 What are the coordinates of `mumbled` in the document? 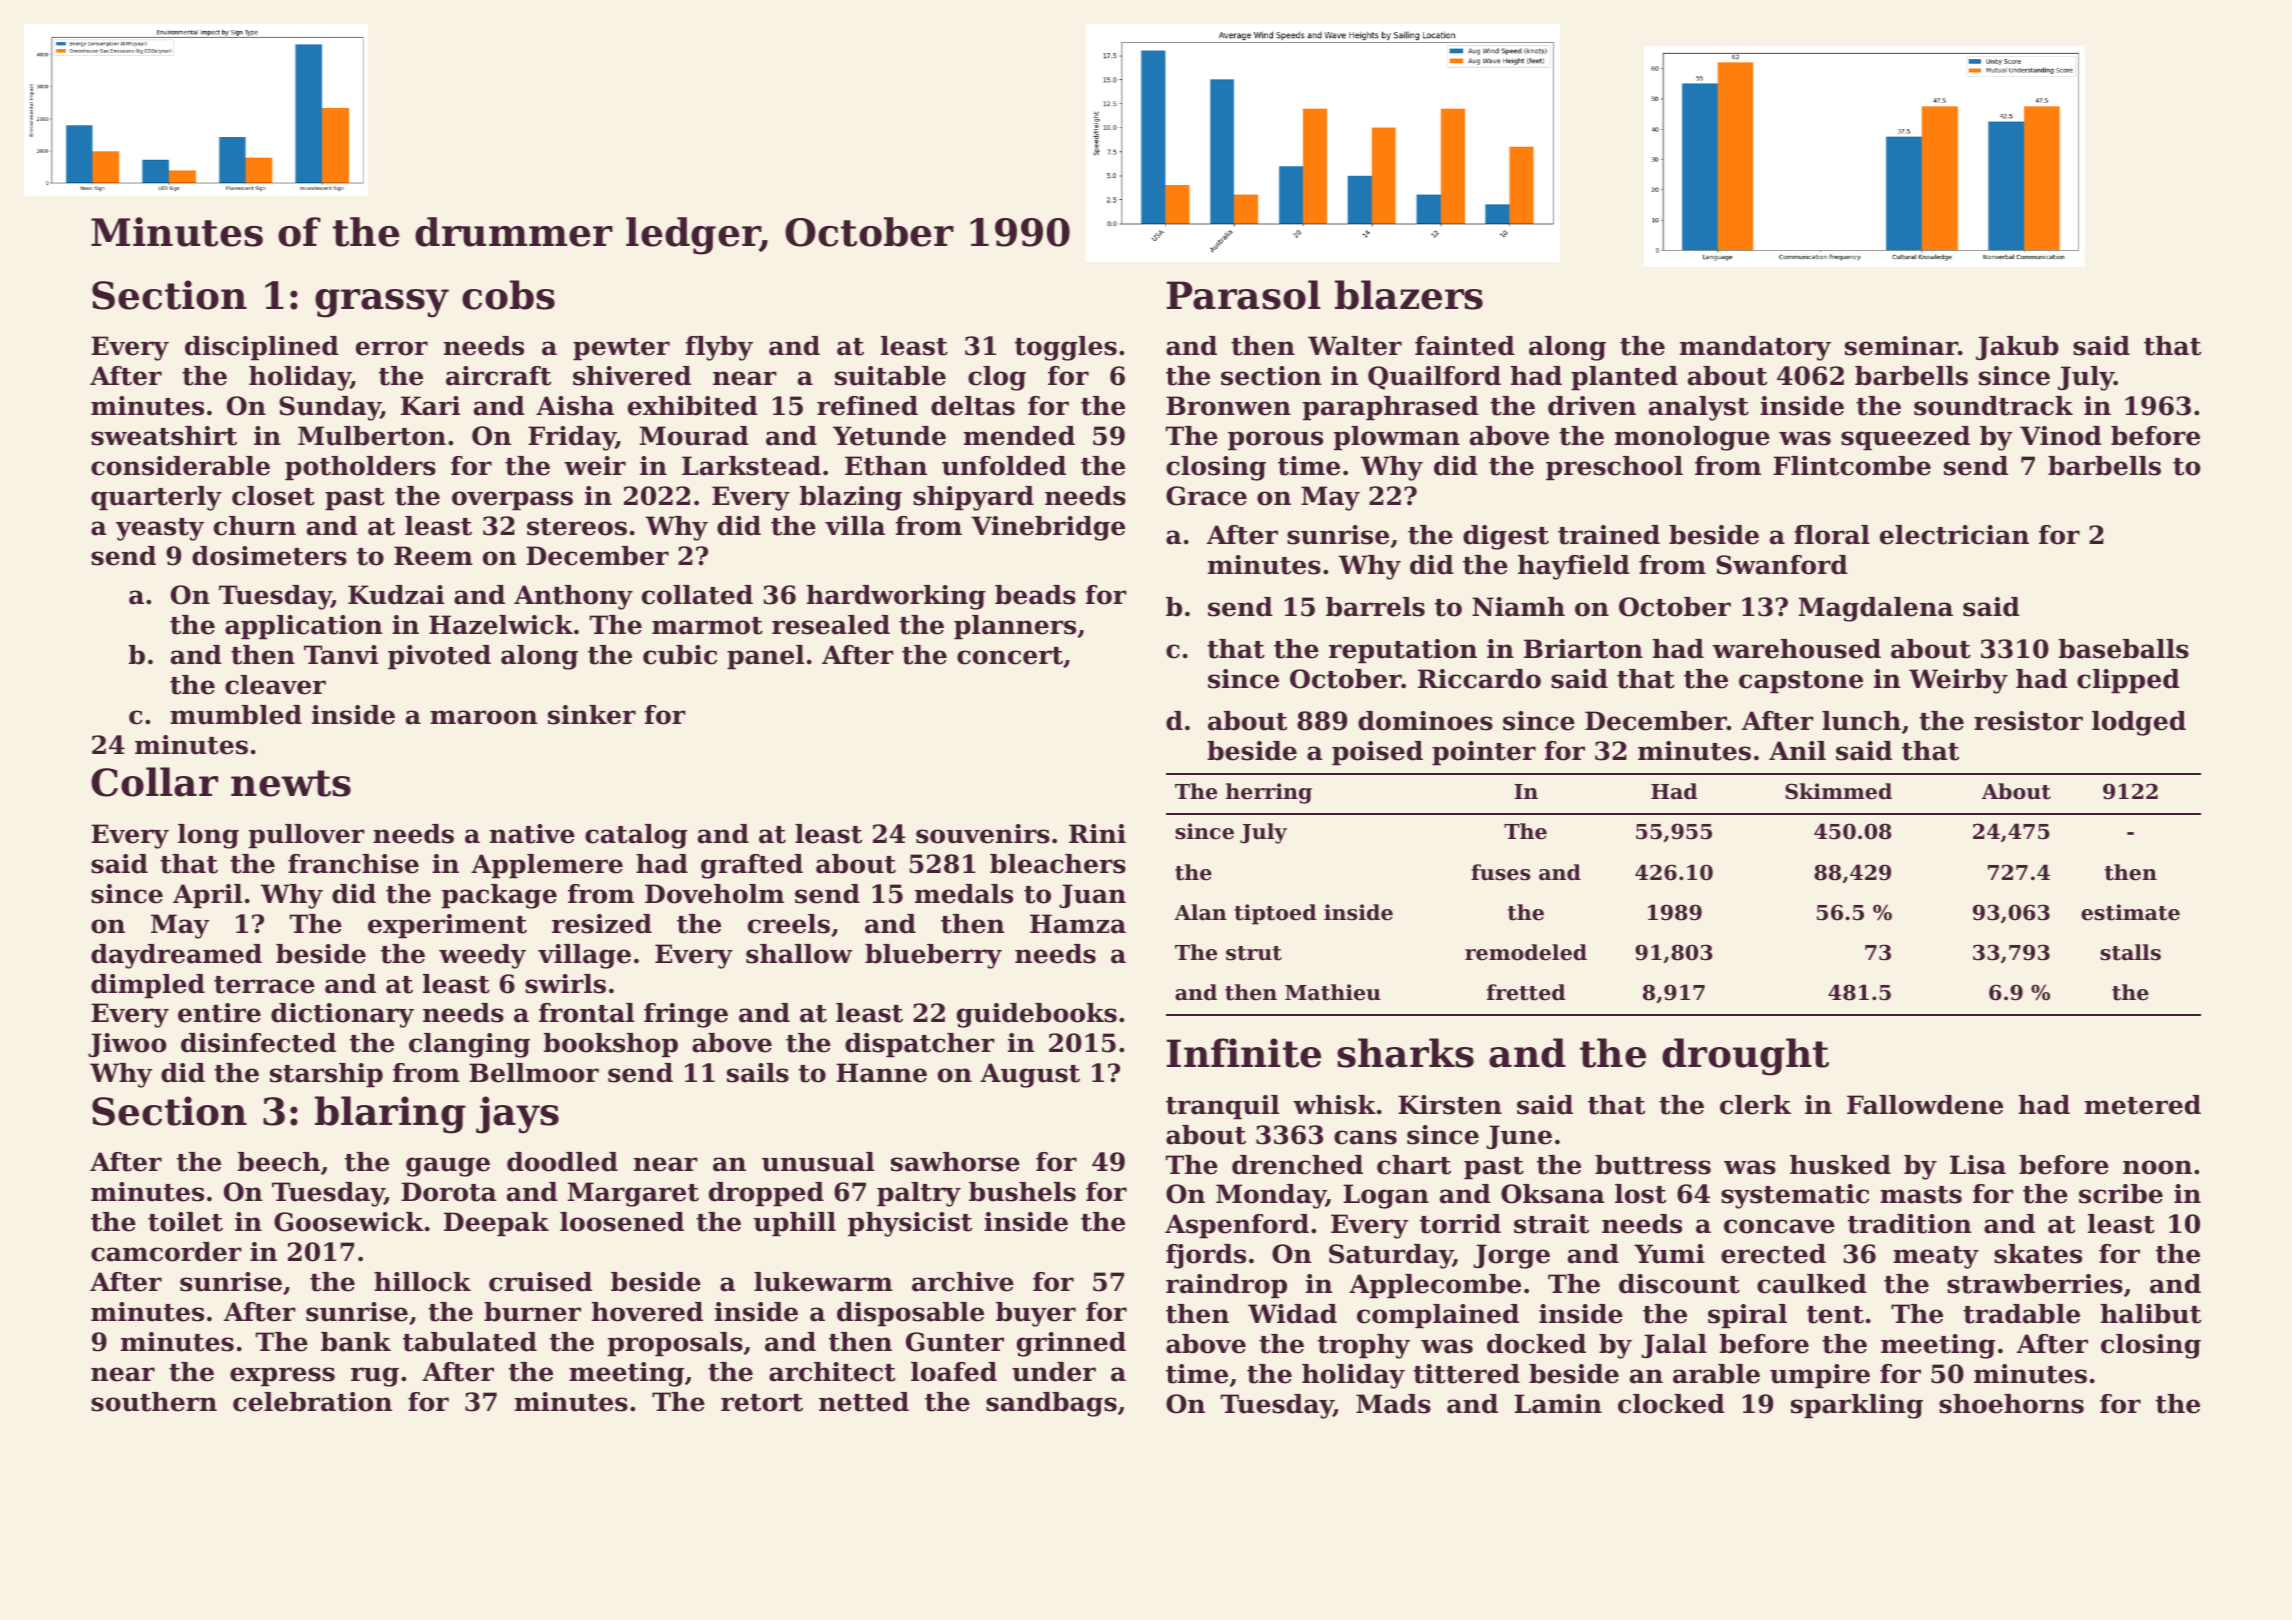 It's located at (236, 715).
